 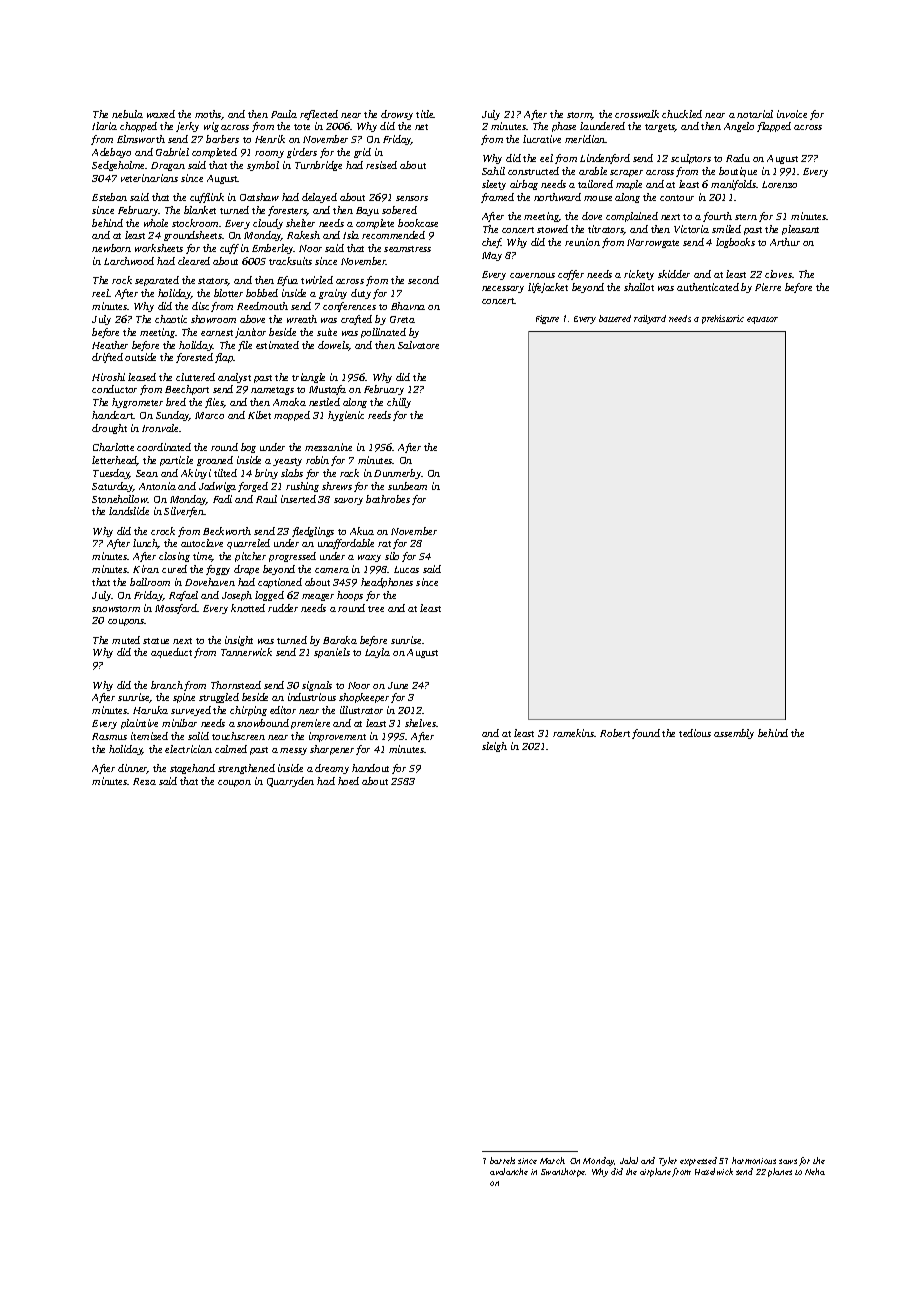 What do you see at coordinates (167, 685) in the document?
I see `branch` at bounding box center [167, 685].
